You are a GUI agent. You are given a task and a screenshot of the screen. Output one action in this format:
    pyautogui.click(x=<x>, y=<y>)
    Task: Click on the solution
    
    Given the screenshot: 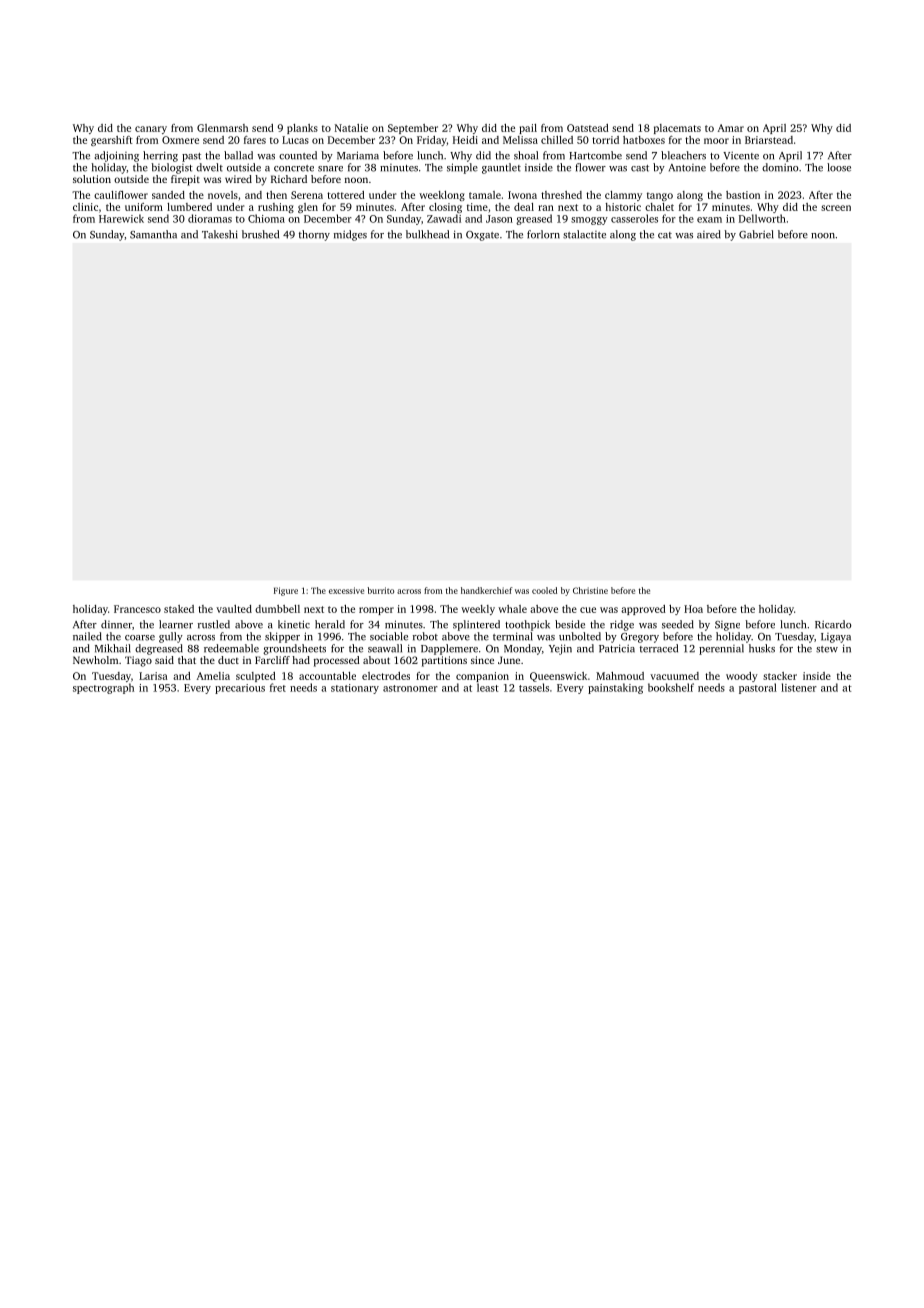 What is the action you would take?
    pyautogui.click(x=92, y=179)
